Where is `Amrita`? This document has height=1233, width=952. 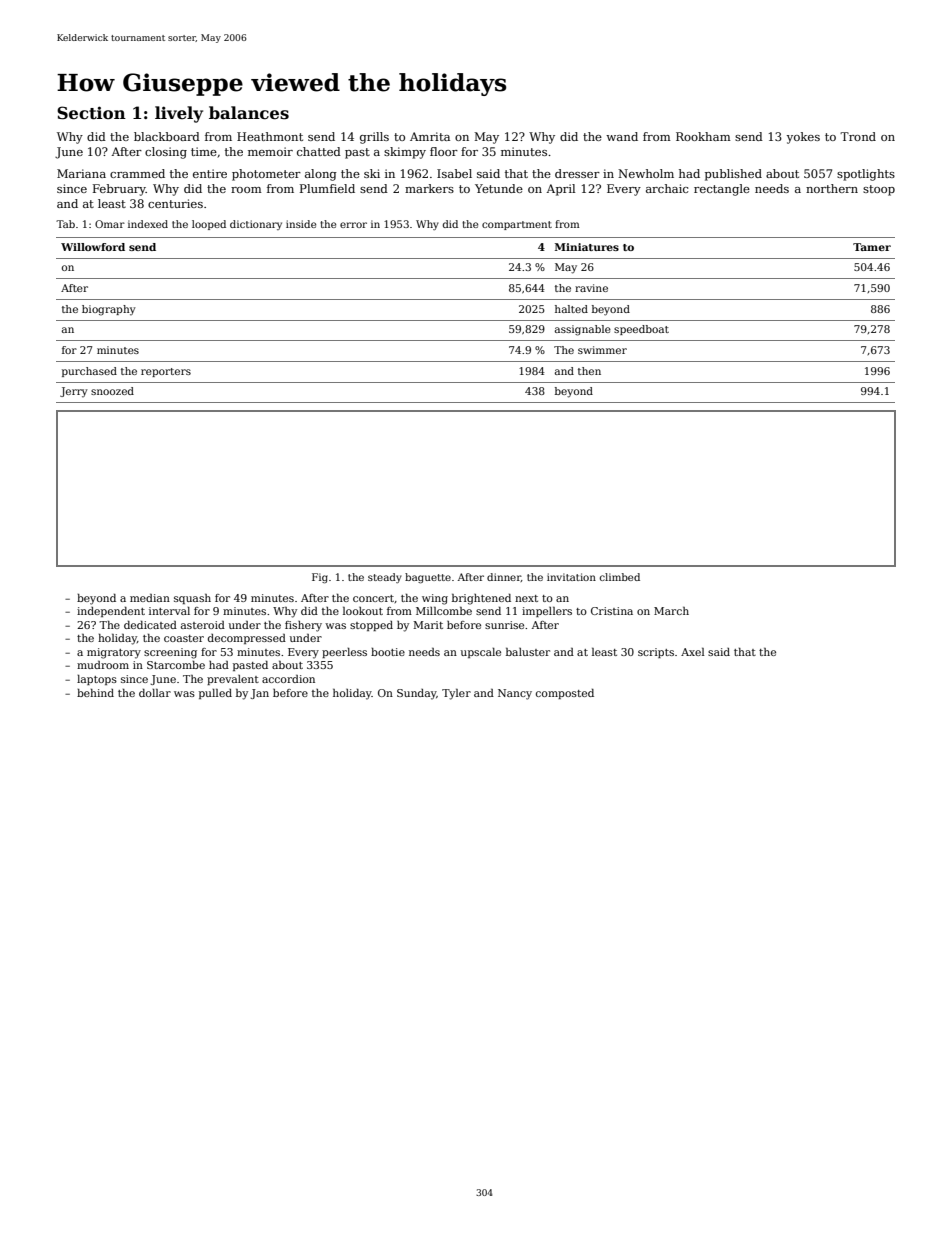 Amrita is located at coordinates (430, 136).
